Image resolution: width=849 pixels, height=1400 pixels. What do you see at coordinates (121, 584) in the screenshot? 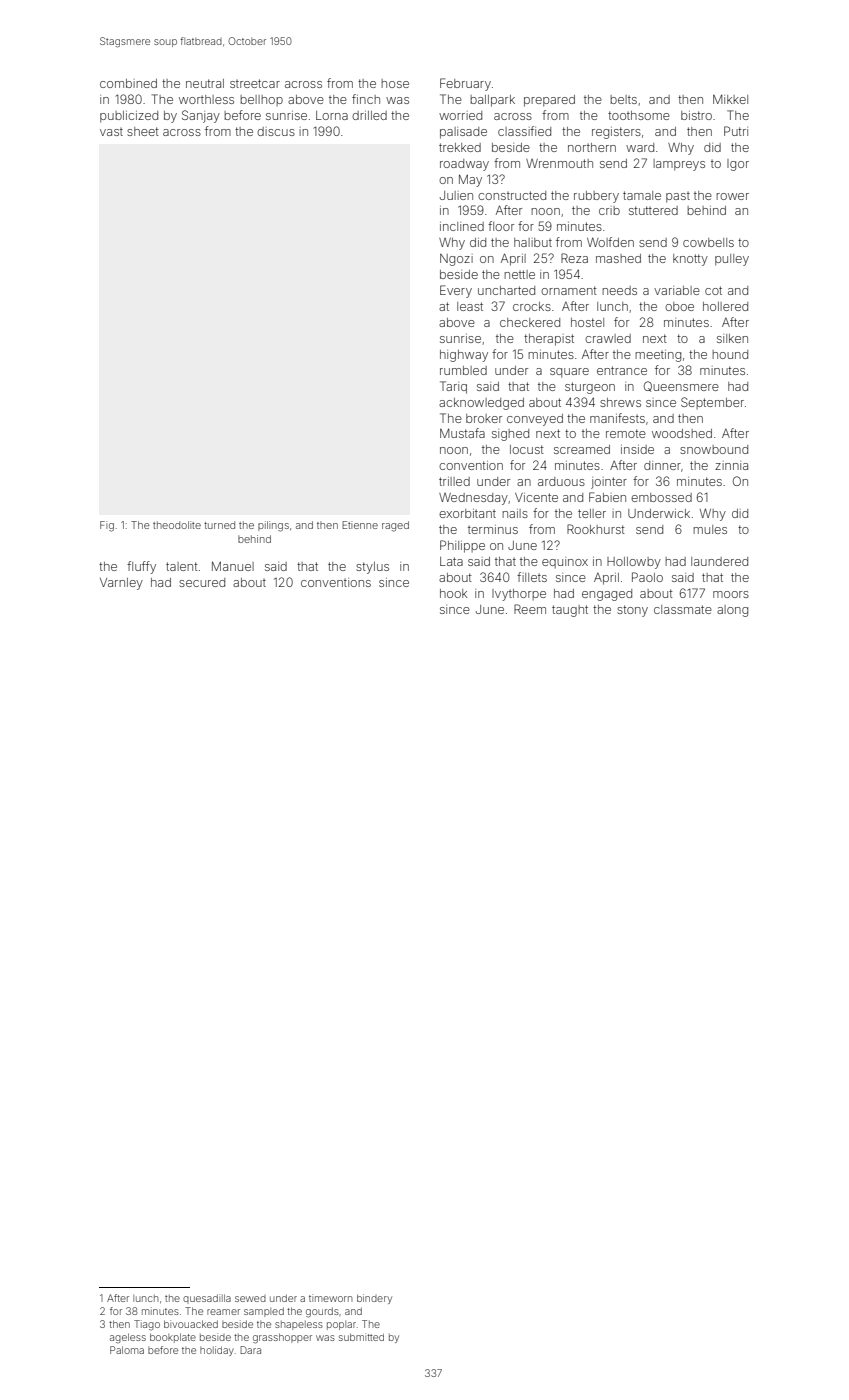
I see `Varnley` at bounding box center [121, 584].
